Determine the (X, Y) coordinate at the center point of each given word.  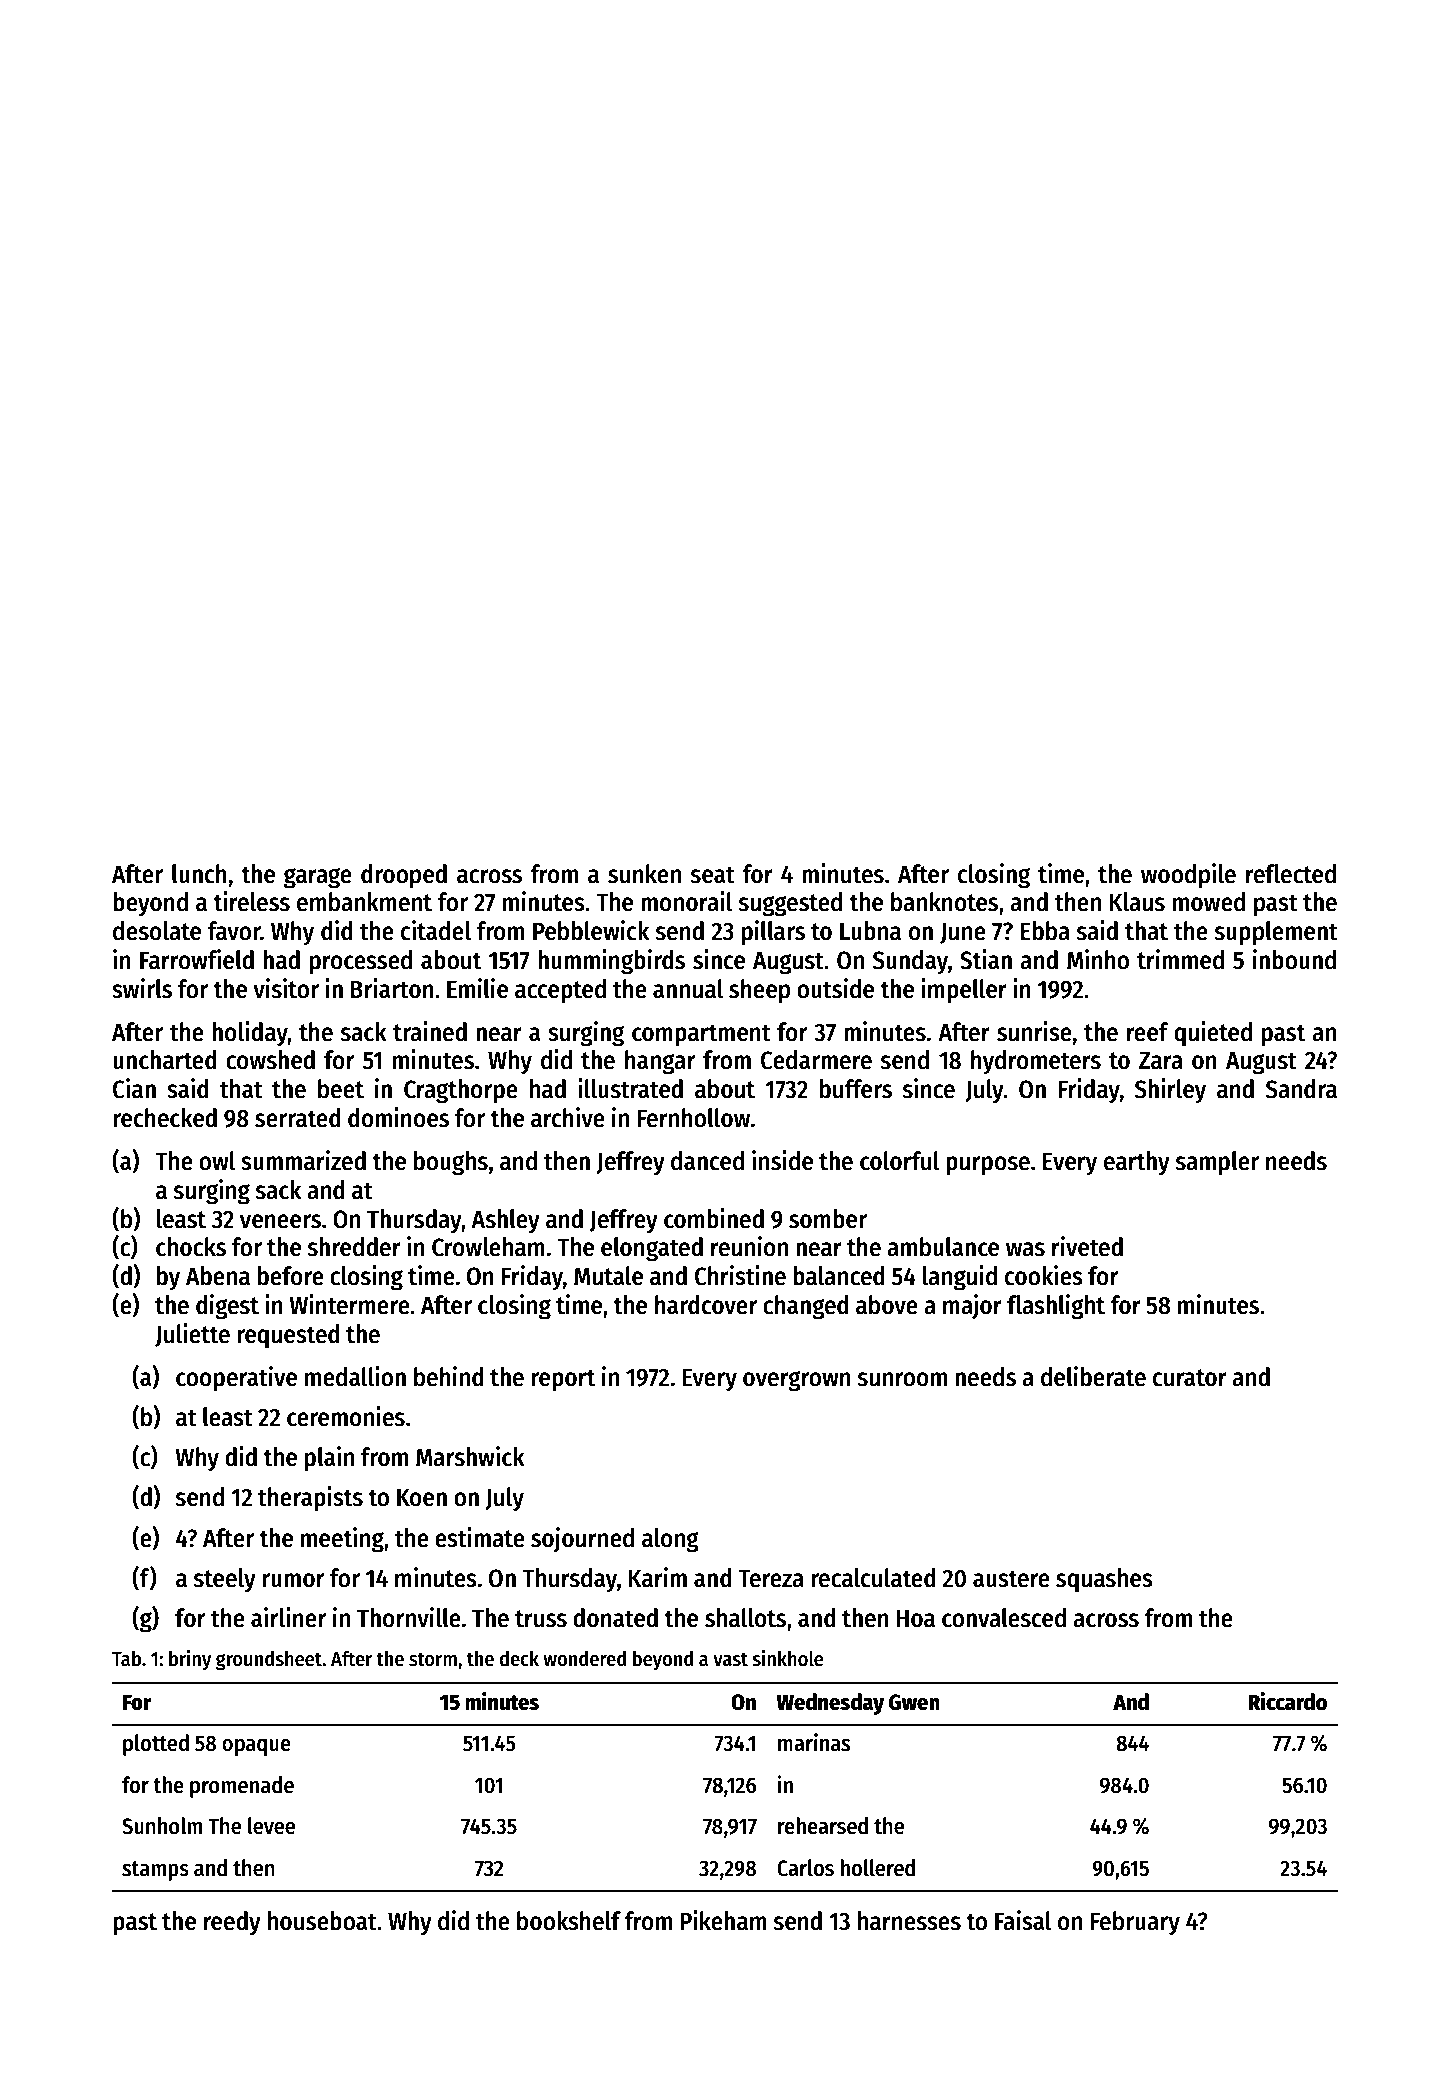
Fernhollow (693, 1118)
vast (730, 1659)
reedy (232, 1923)
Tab (126, 1658)
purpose (988, 1166)
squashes (1104, 1580)
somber (828, 1219)
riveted (1087, 1246)
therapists (310, 1499)
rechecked (165, 1118)
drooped (404, 876)
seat (713, 875)
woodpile (1188, 876)
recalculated (873, 1578)
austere (1011, 1579)
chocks (191, 1247)
